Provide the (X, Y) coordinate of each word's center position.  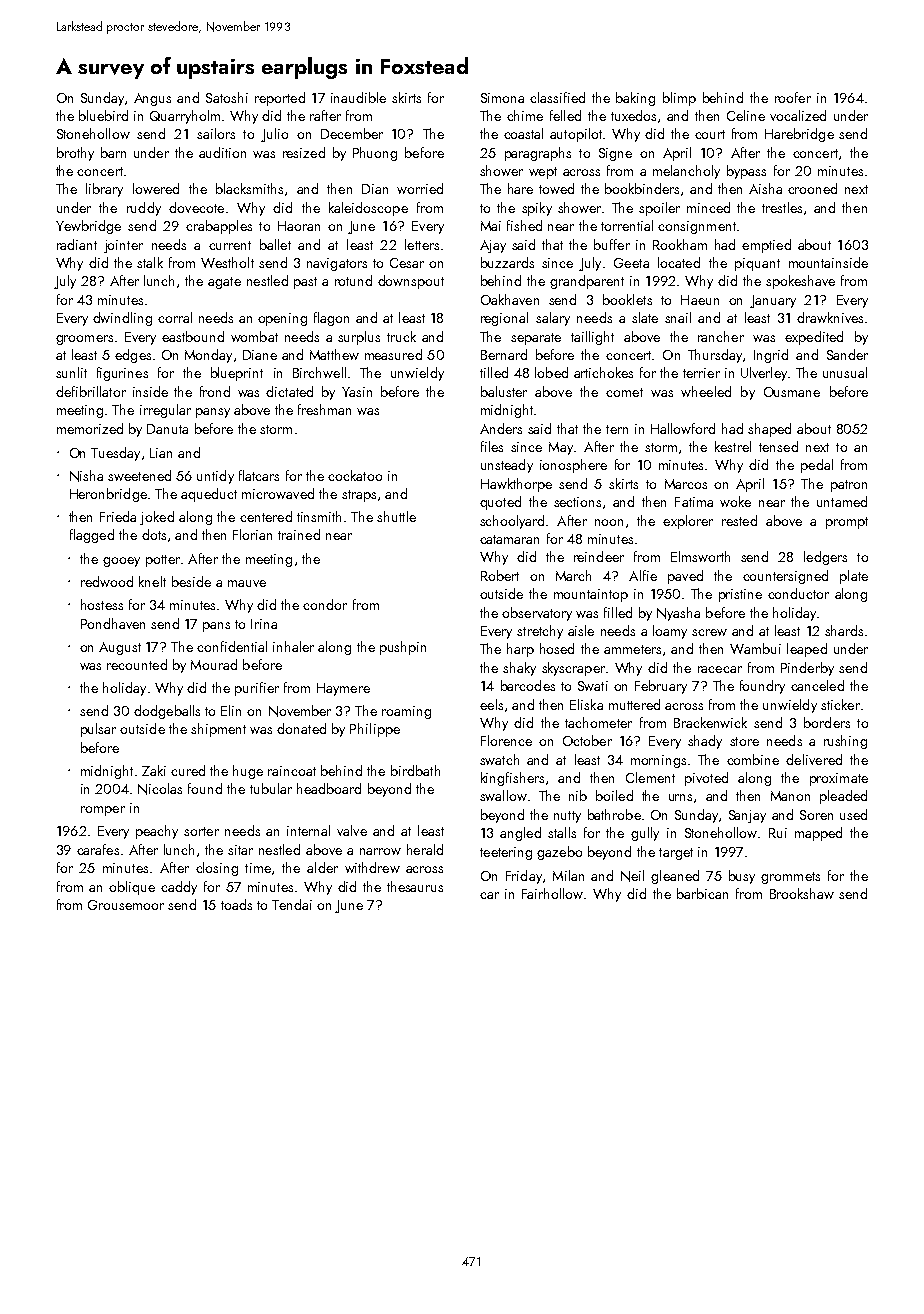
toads (236, 904)
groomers (84, 340)
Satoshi (227, 97)
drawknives (830, 317)
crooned (812, 188)
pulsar (98, 730)
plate (854, 577)
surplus (359, 338)
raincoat (292, 771)
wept (543, 173)
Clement (650, 777)
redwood (107, 581)
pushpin (403, 648)
